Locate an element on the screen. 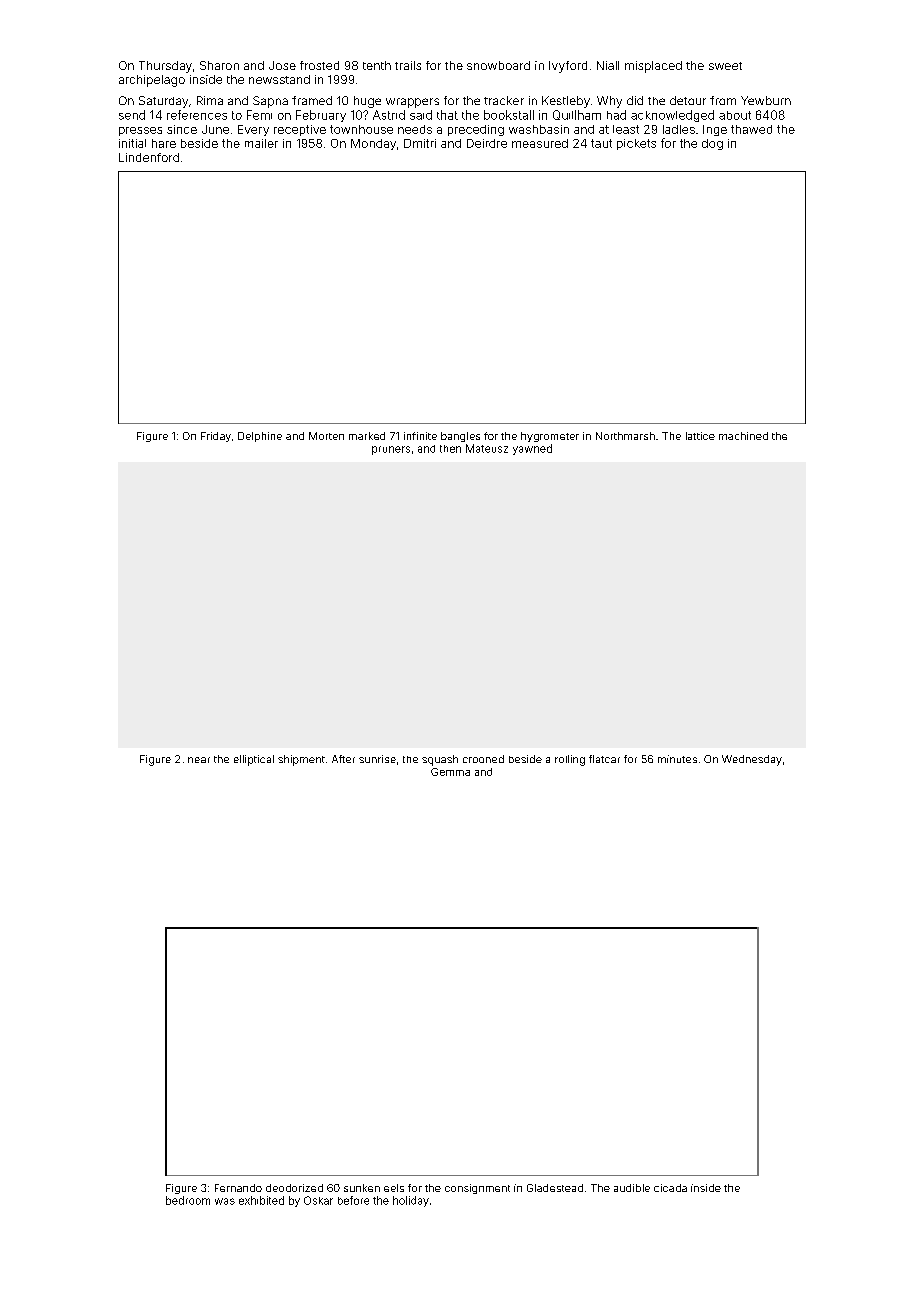 The height and width of the screenshot is (1308, 924). shipment is located at coordinates (301, 760).
